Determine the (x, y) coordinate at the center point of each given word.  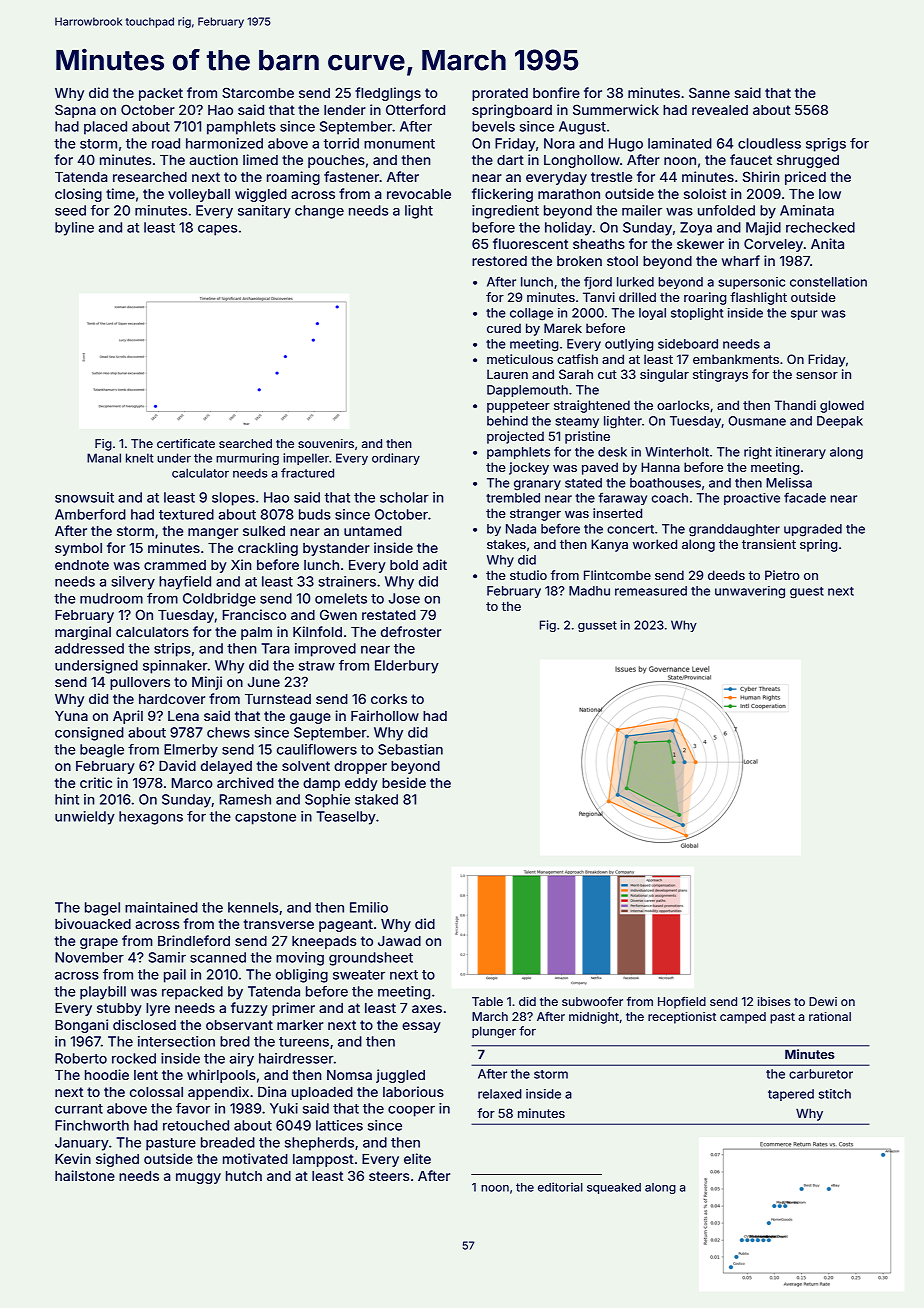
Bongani (81, 1026)
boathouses (665, 483)
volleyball (199, 195)
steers (389, 1176)
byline (74, 229)
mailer (642, 210)
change (319, 212)
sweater (359, 975)
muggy (198, 1178)
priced (805, 178)
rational (830, 1016)
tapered (791, 1095)
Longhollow (582, 161)
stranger (535, 515)
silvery (133, 583)
